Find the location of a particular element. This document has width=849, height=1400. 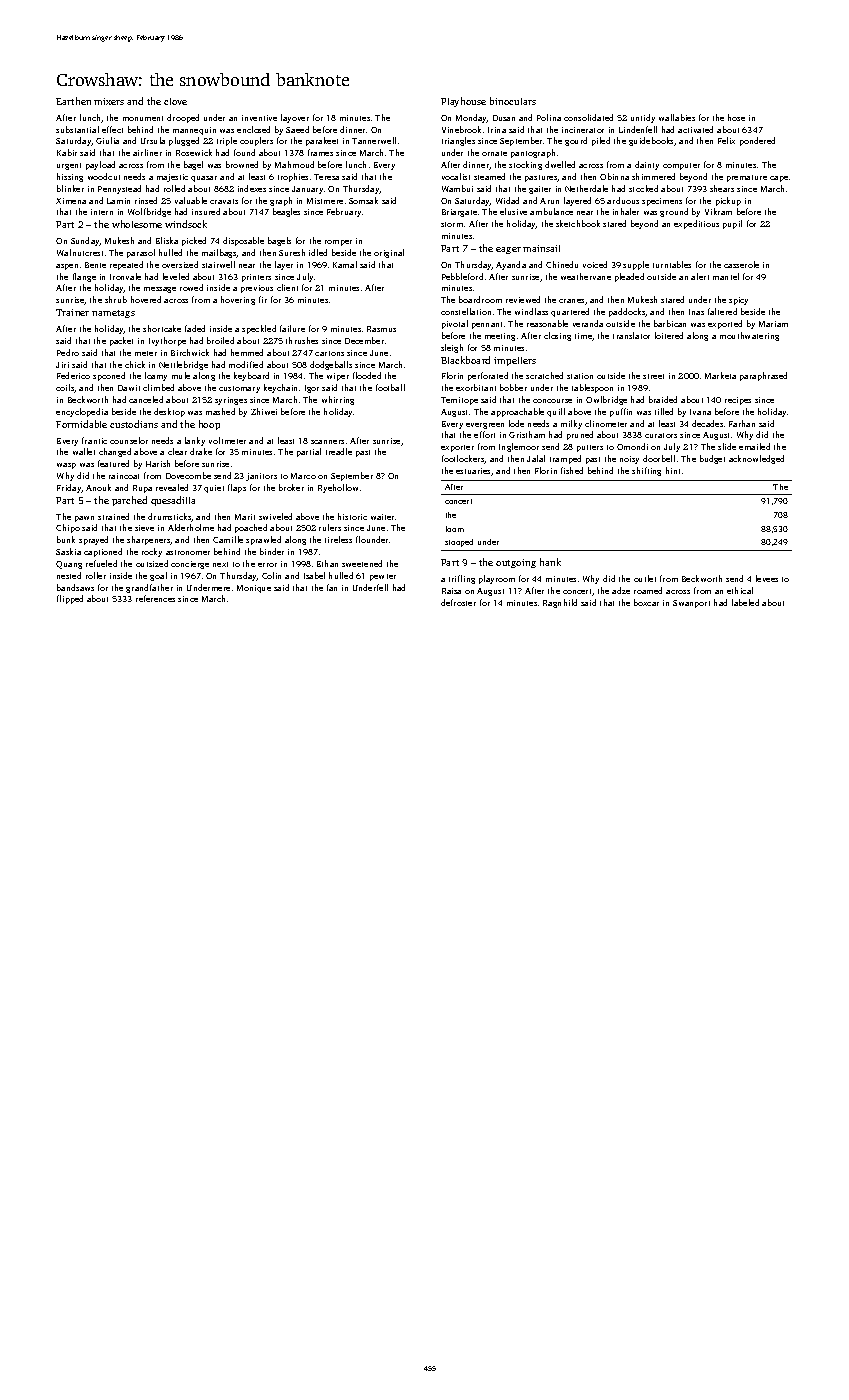

ground is located at coordinates (674, 212).
